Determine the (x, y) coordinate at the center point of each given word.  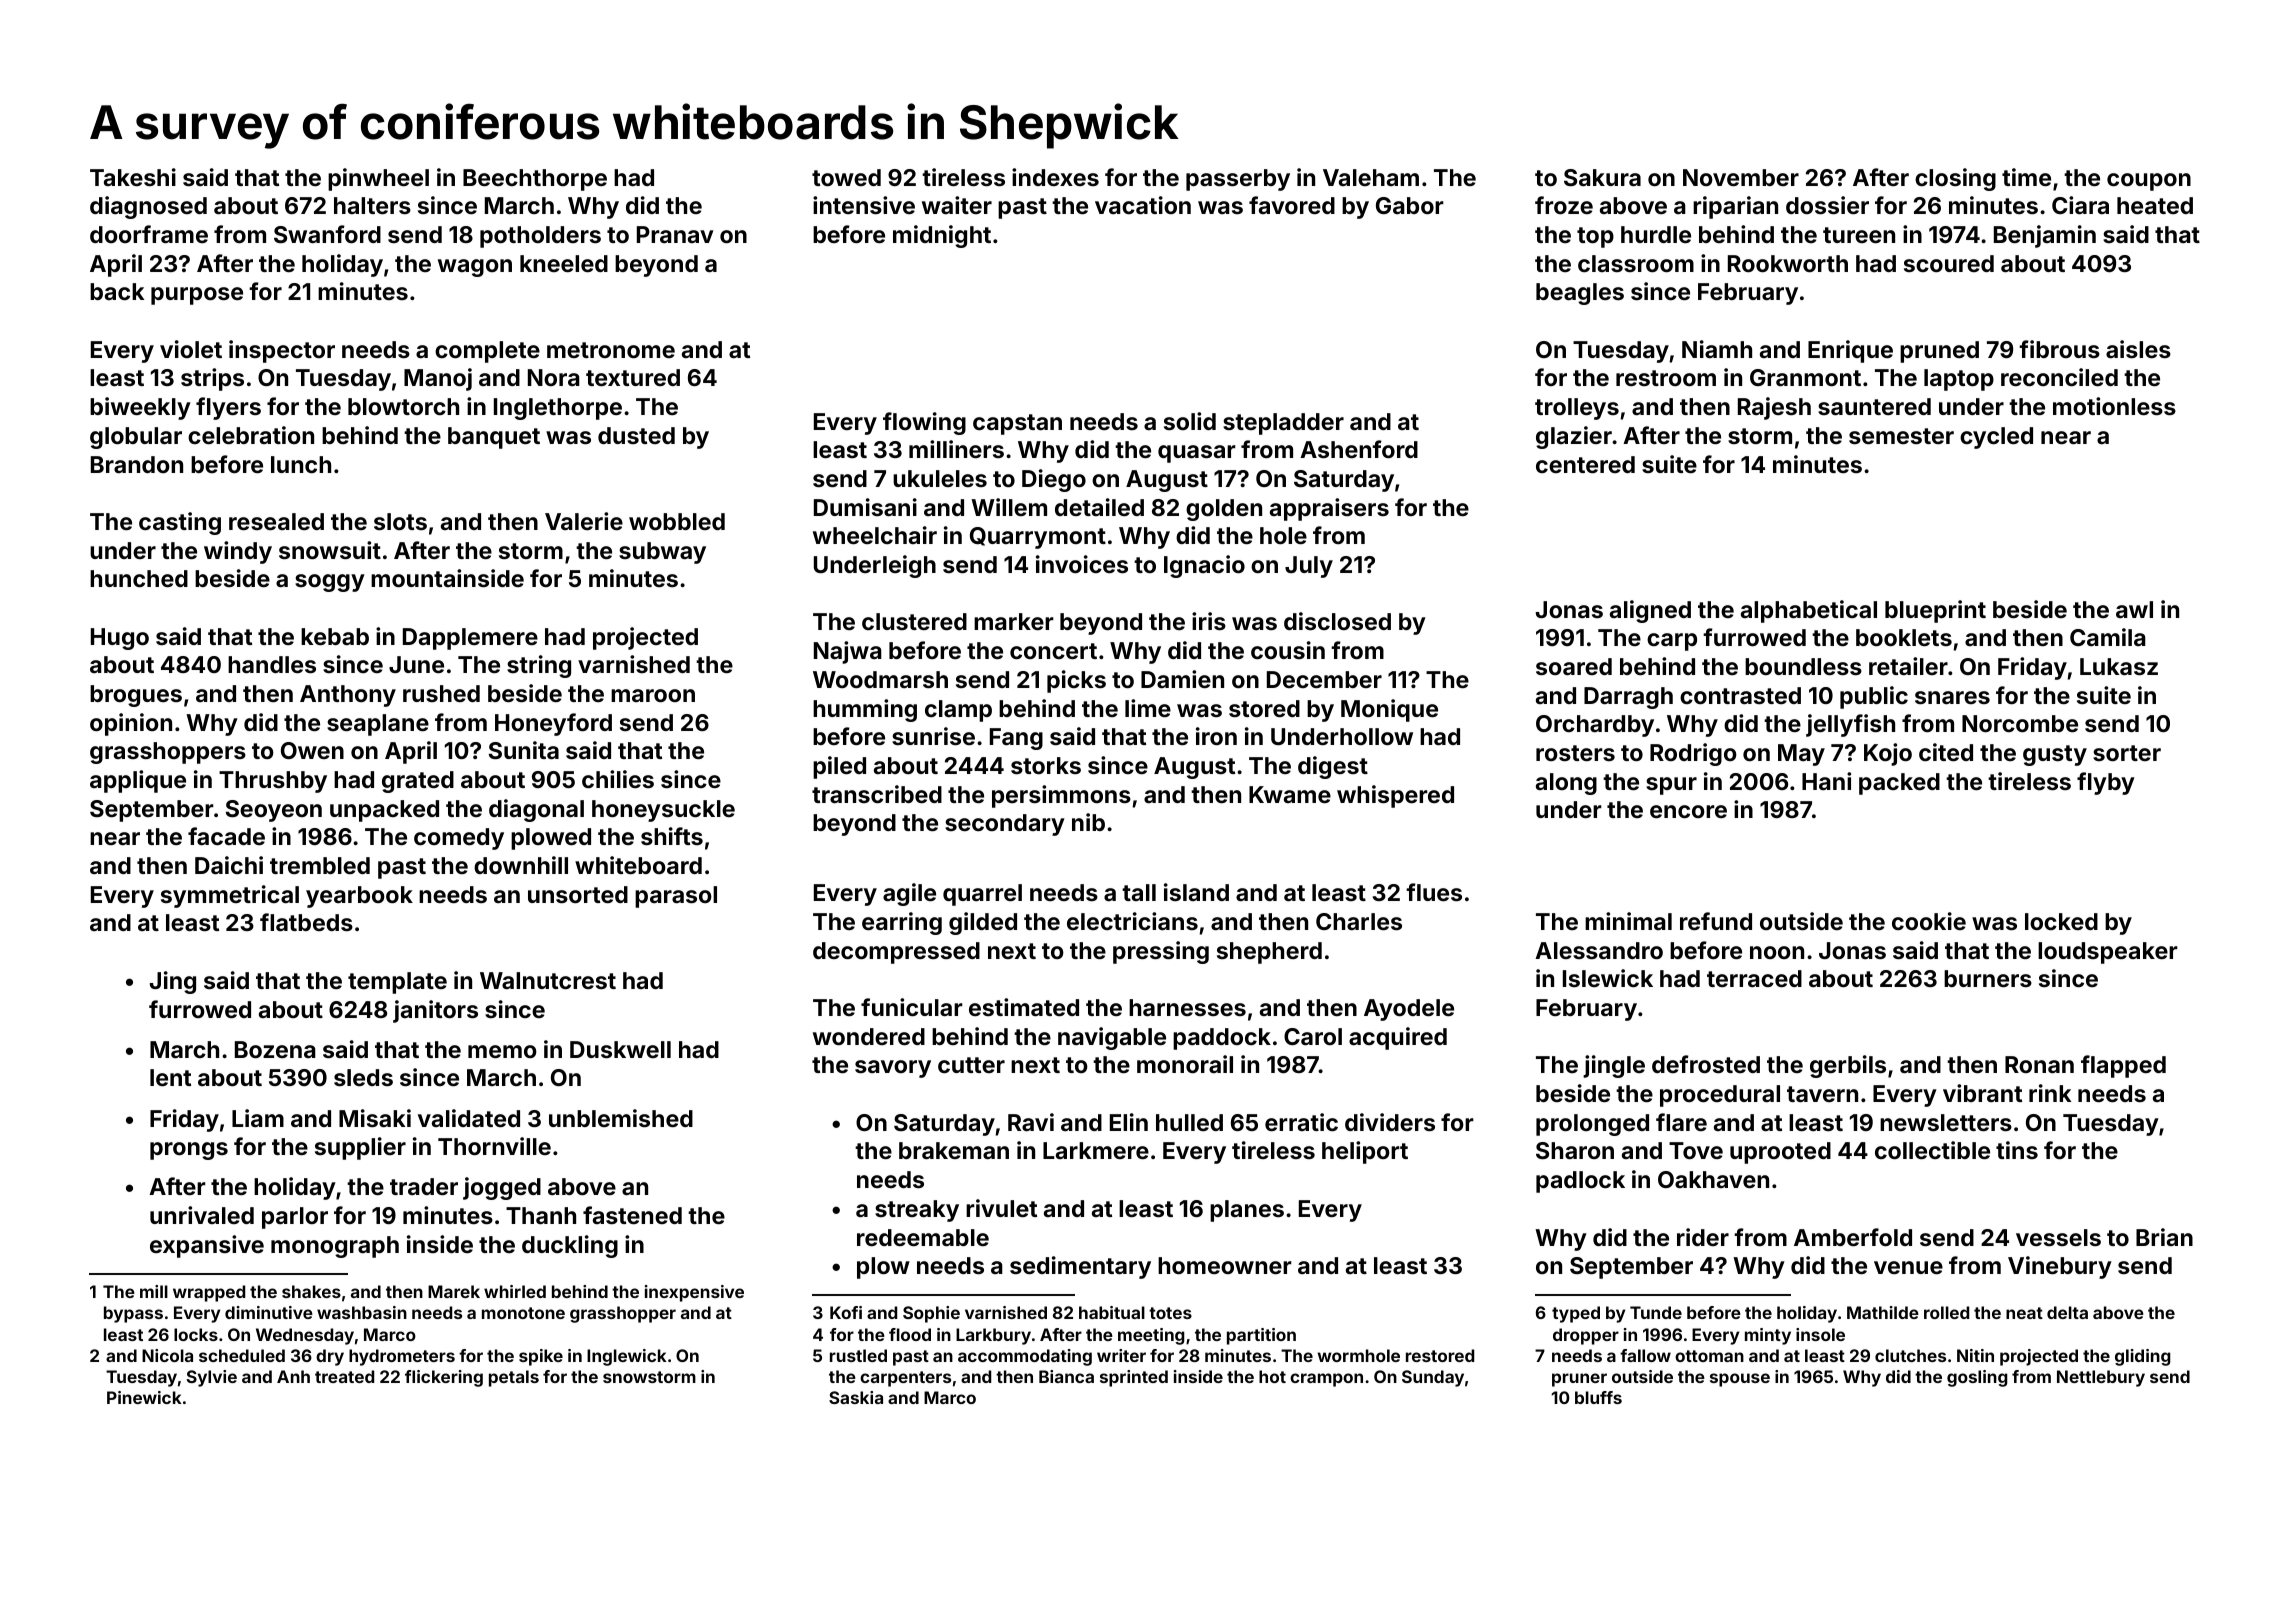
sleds (363, 1077)
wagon (475, 268)
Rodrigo (1693, 754)
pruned (1939, 352)
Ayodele (1409, 1010)
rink (2050, 1093)
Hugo (120, 639)
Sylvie (212, 1378)
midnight (942, 236)
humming (865, 710)
